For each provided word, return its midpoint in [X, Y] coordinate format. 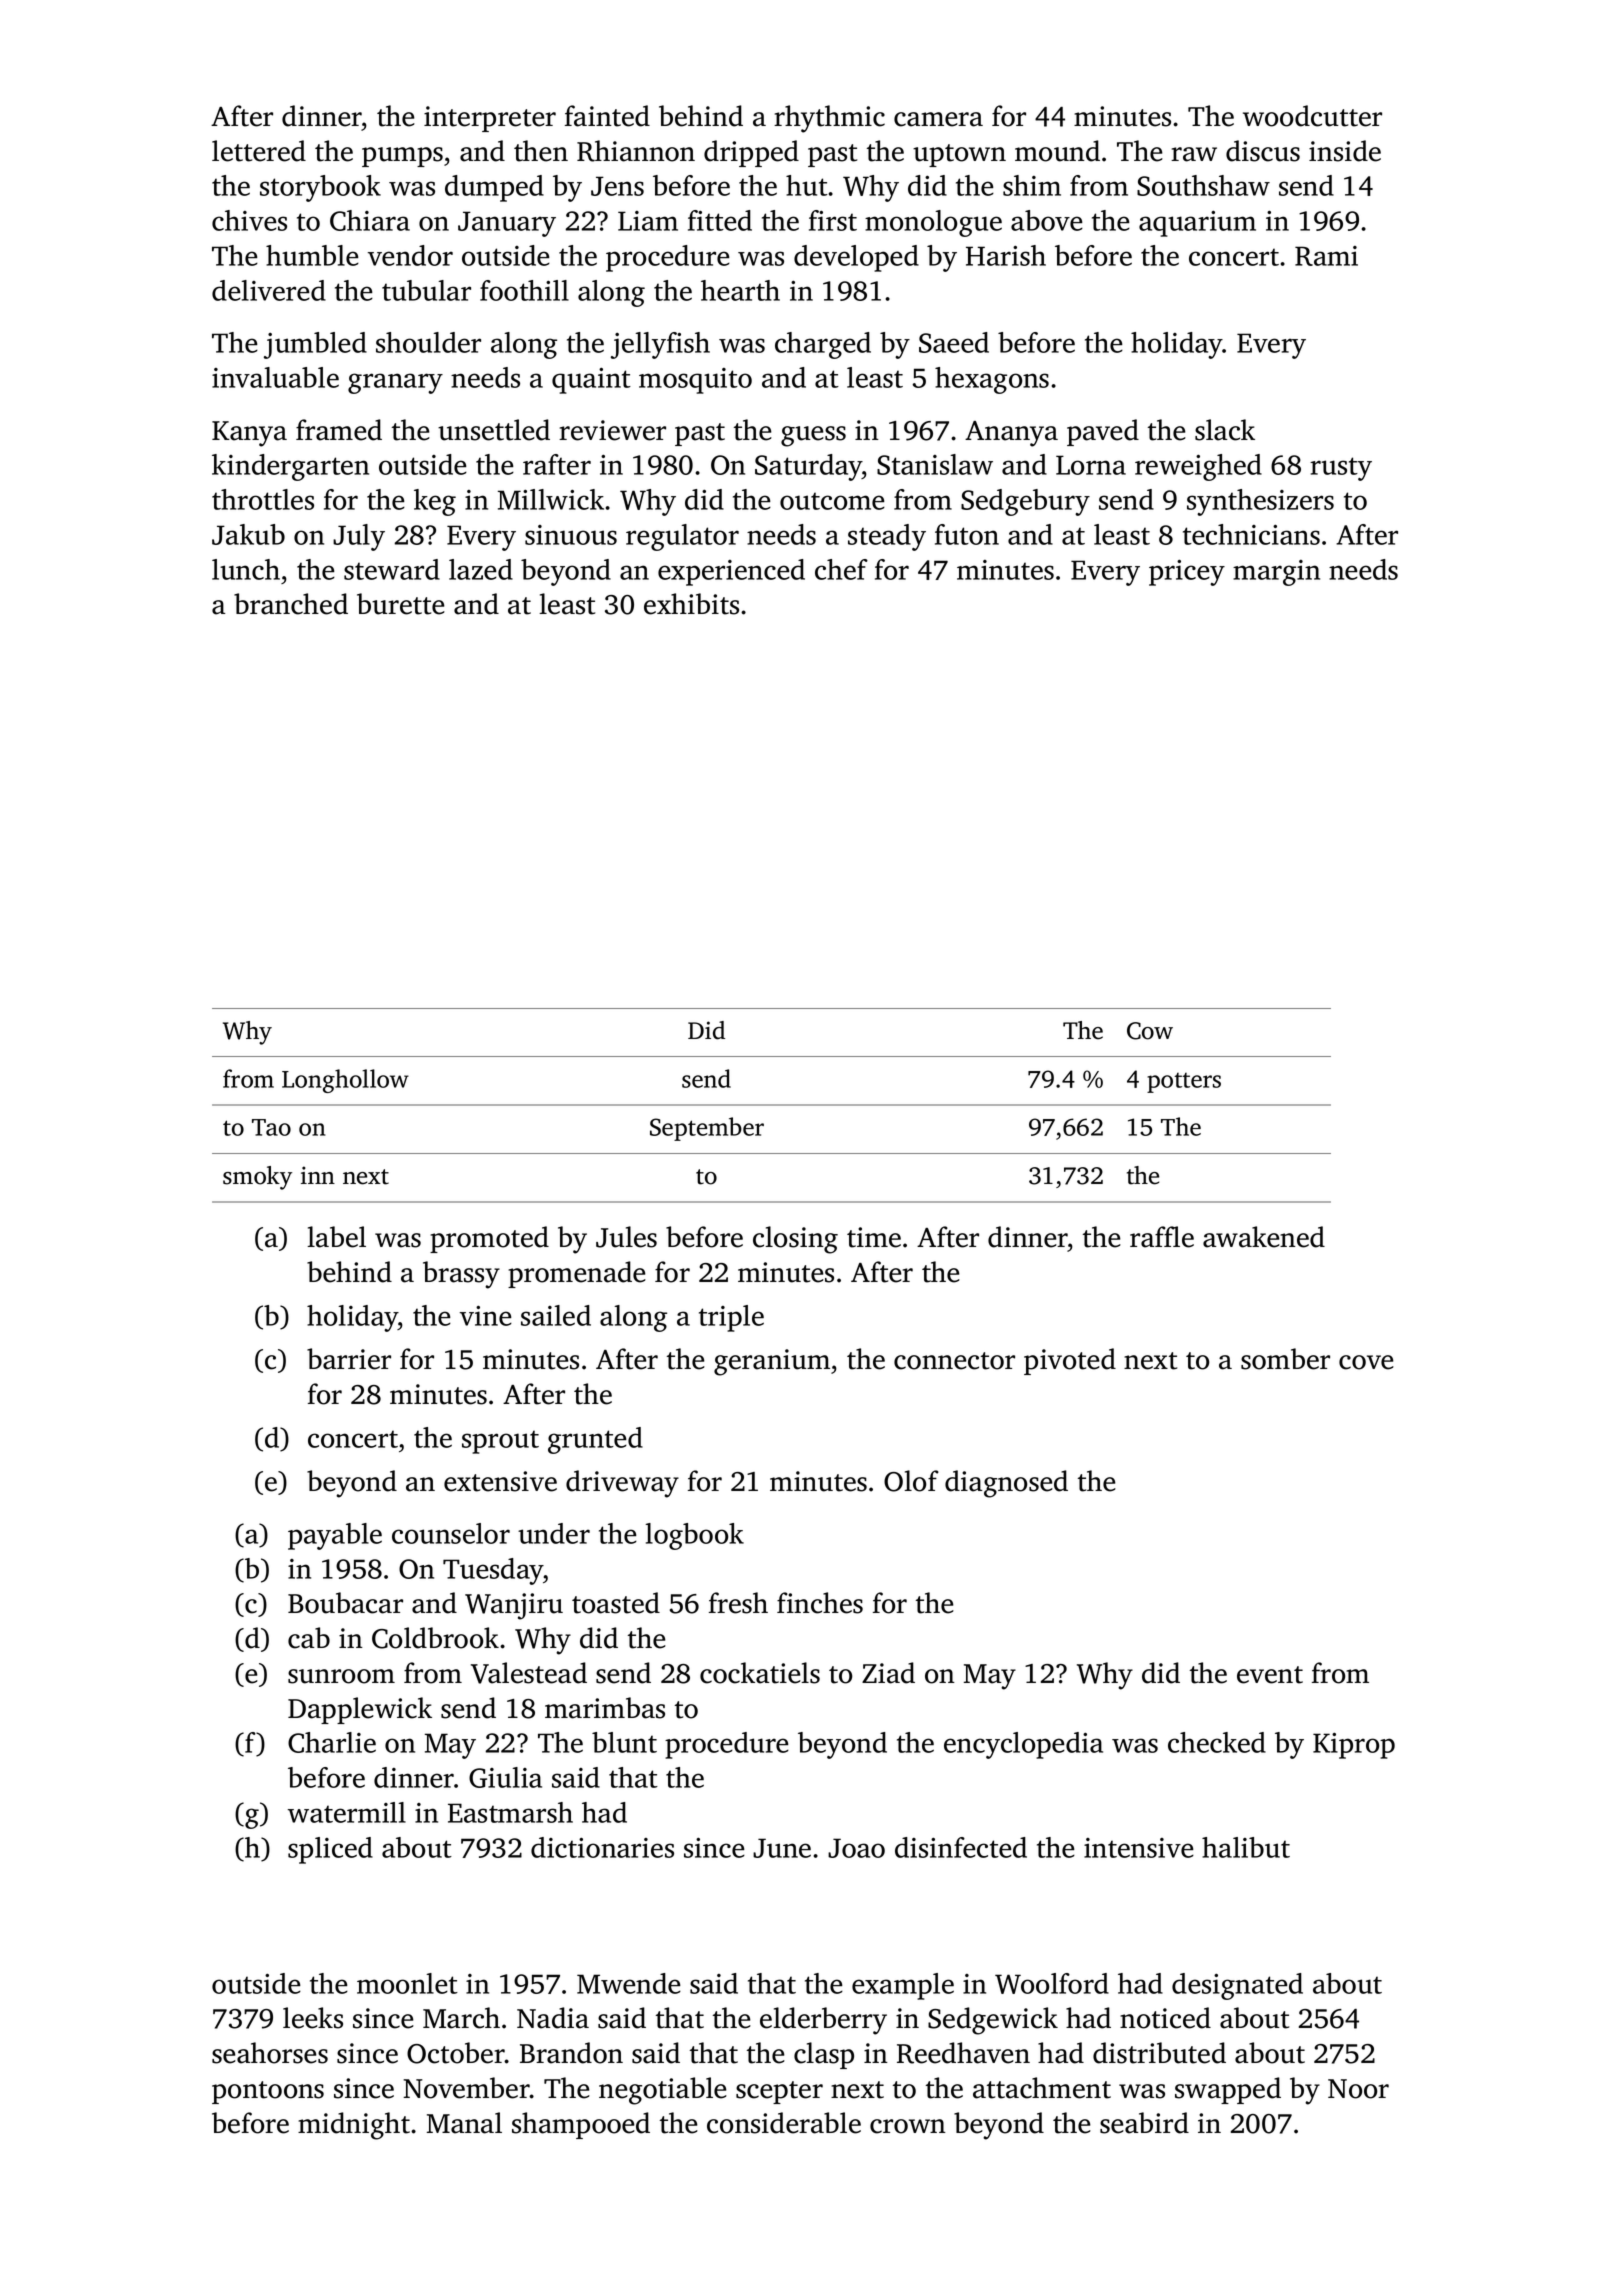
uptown [959, 155]
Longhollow [345, 1081]
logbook [694, 1536]
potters [1184, 1083]
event [1270, 1675]
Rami [1326, 256]
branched [291, 604]
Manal [464, 2123]
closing [795, 1240]
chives [249, 220]
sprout [500, 1442]
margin [1276, 573]
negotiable [663, 2091]
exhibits [691, 604]
